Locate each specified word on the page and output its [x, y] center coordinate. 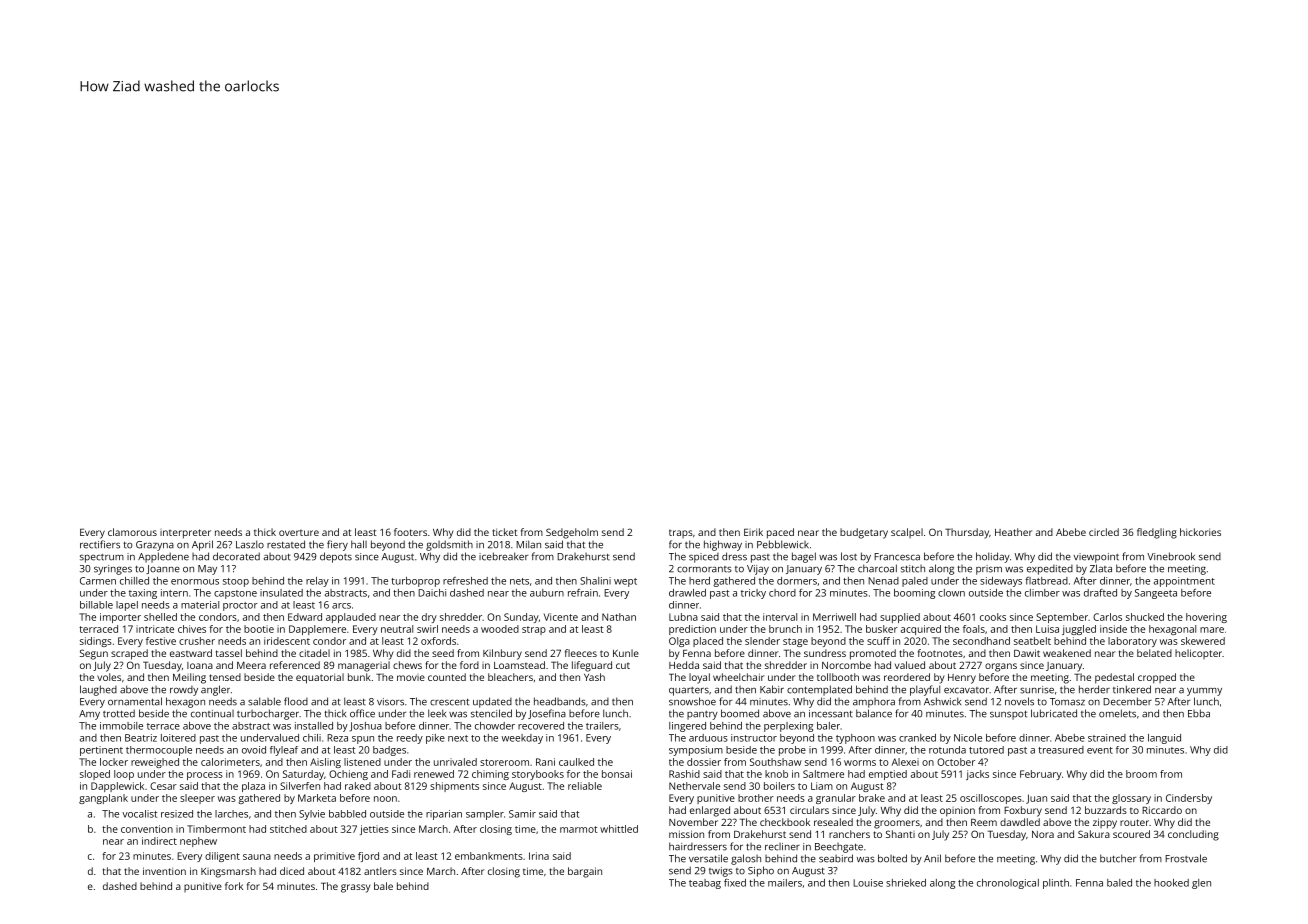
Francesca [897, 557]
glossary [1131, 799]
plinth [1056, 884]
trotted [119, 713]
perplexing [788, 727]
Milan [528, 544]
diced [292, 871]
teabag [705, 884]
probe [792, 751]
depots [336, 557]
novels [1019, 701]
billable [96, 605]
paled [915, 582]
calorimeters [230, 762]
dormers [797, 581]
